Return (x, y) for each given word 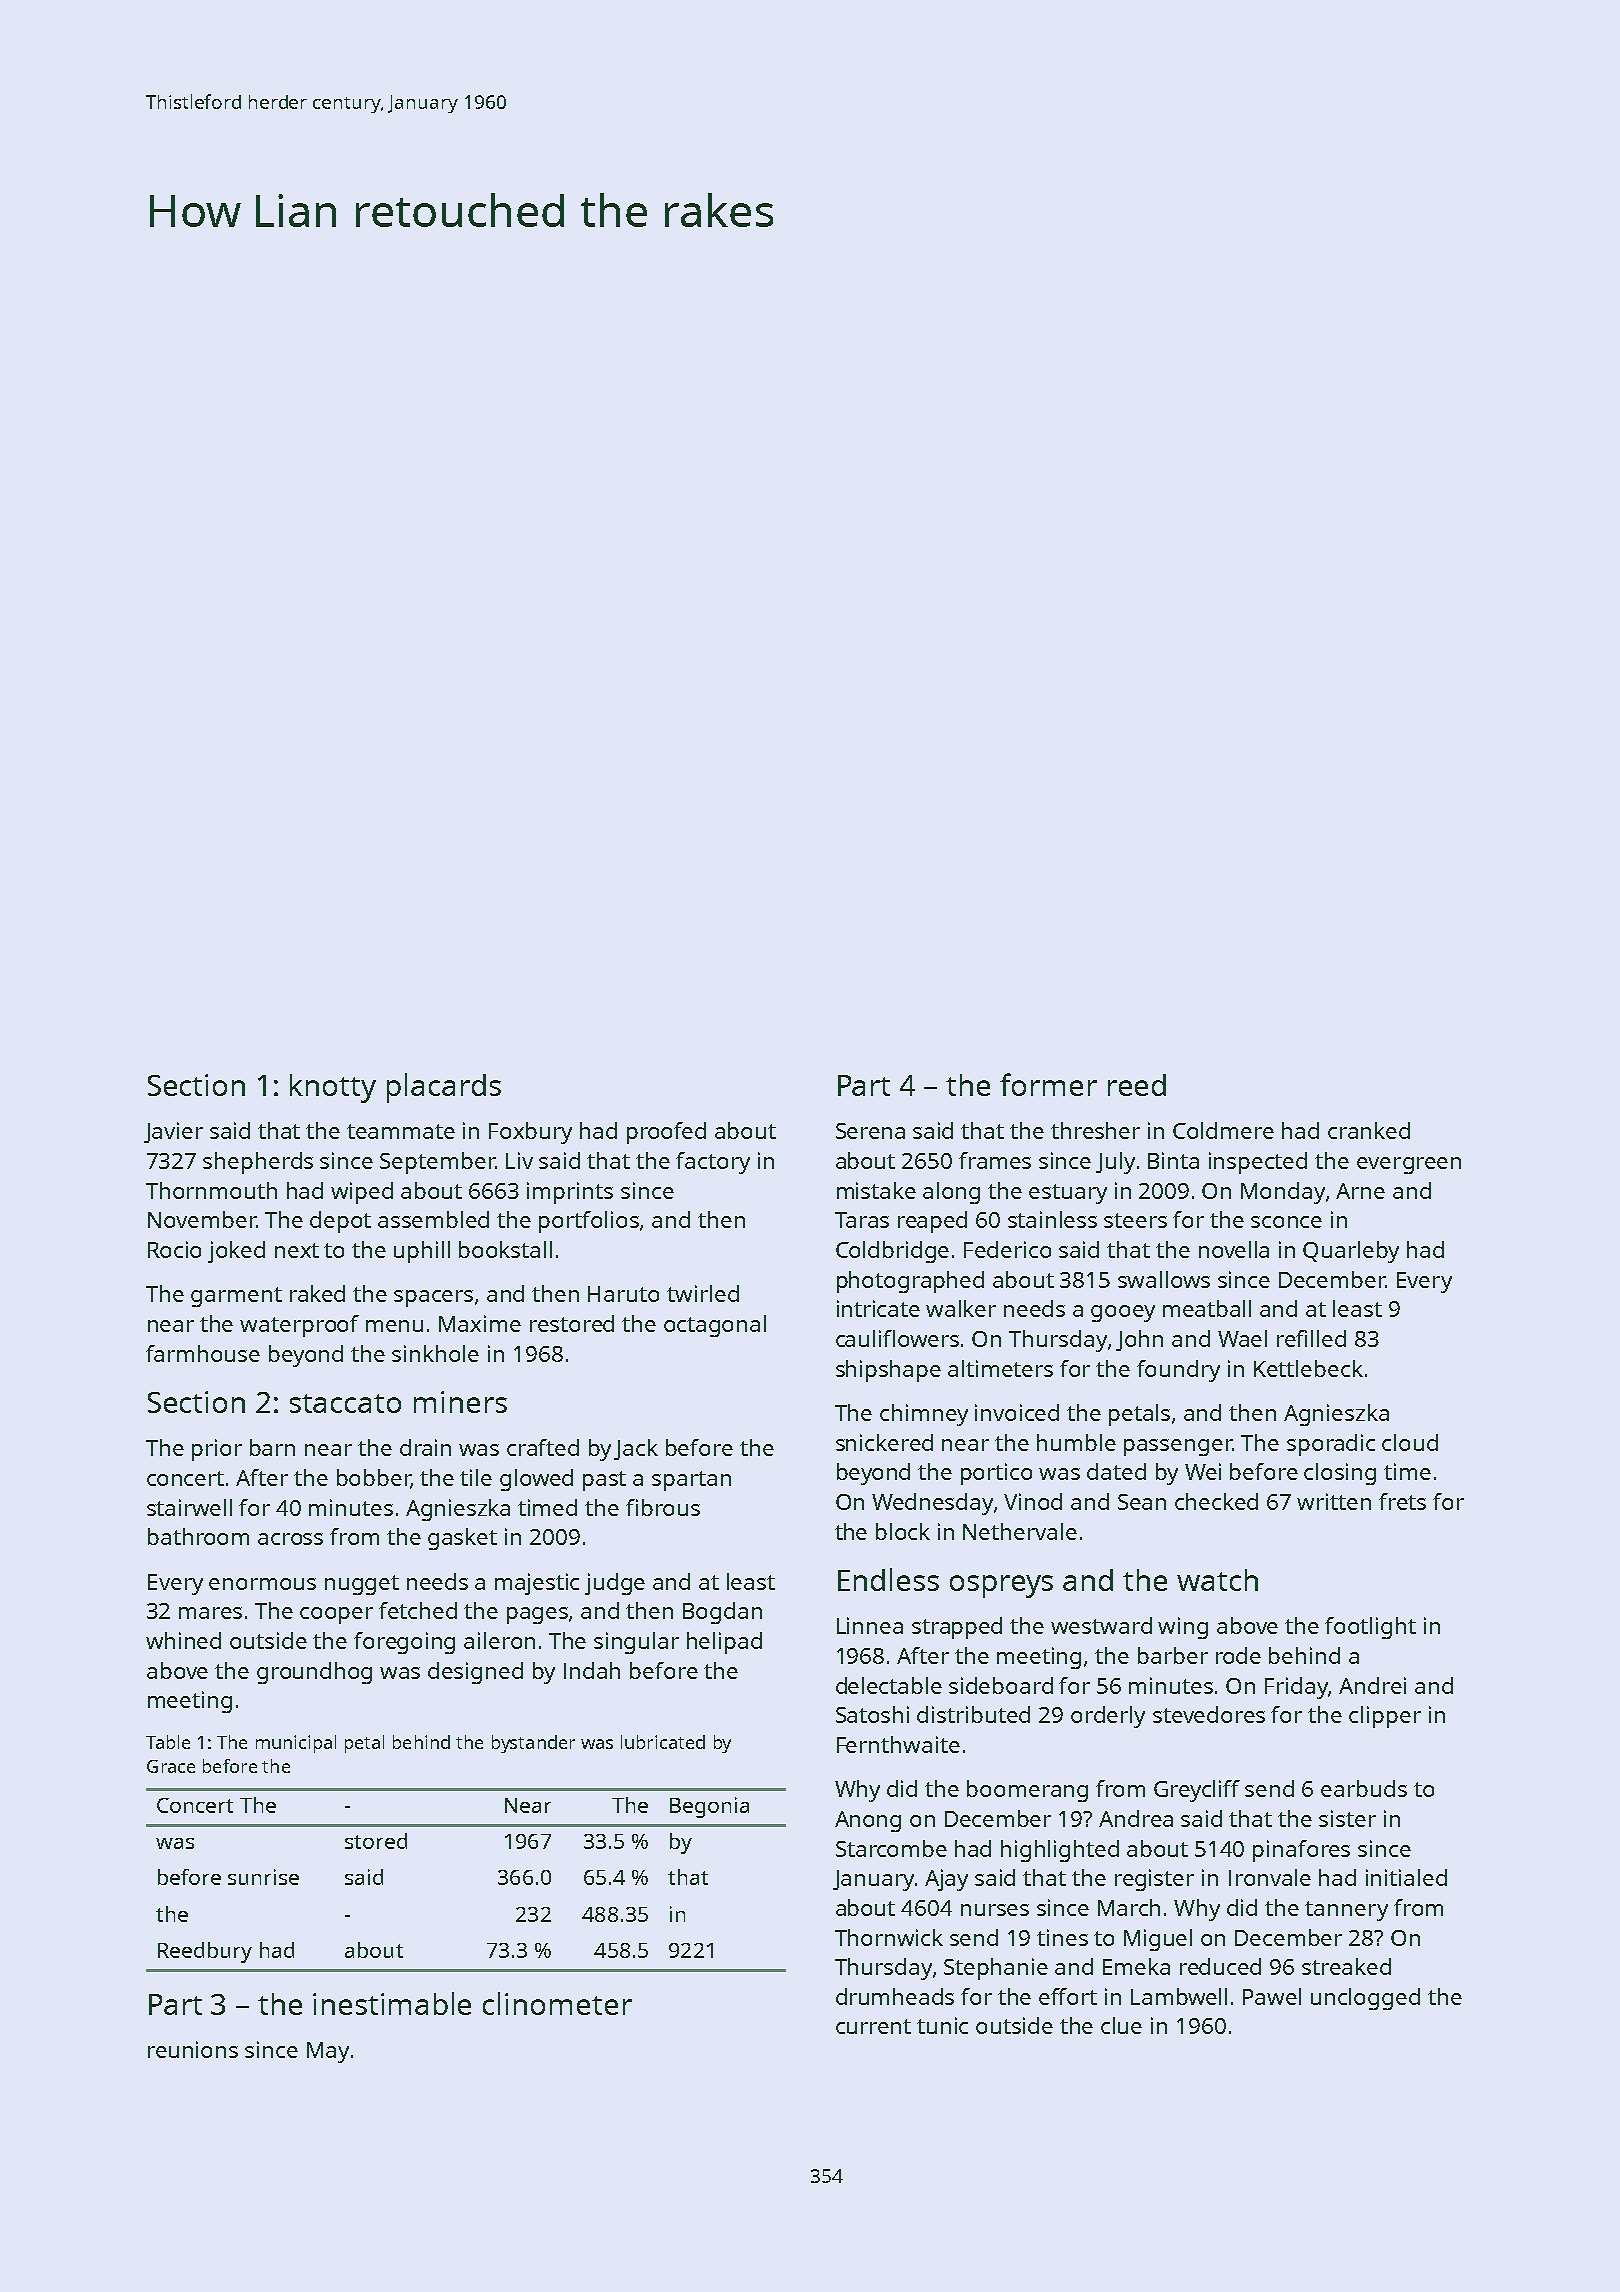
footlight (1370, 1628)
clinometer (557, 2003)
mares (210, 1613)
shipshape (888, 1371)
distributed (973, 1714)
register (1154, 1880)
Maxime (480, 1323)
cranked (1369, 1130)
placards (444, 1088)
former (1048, 1084)
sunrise (263, 1877)
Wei (1203, 1471)
